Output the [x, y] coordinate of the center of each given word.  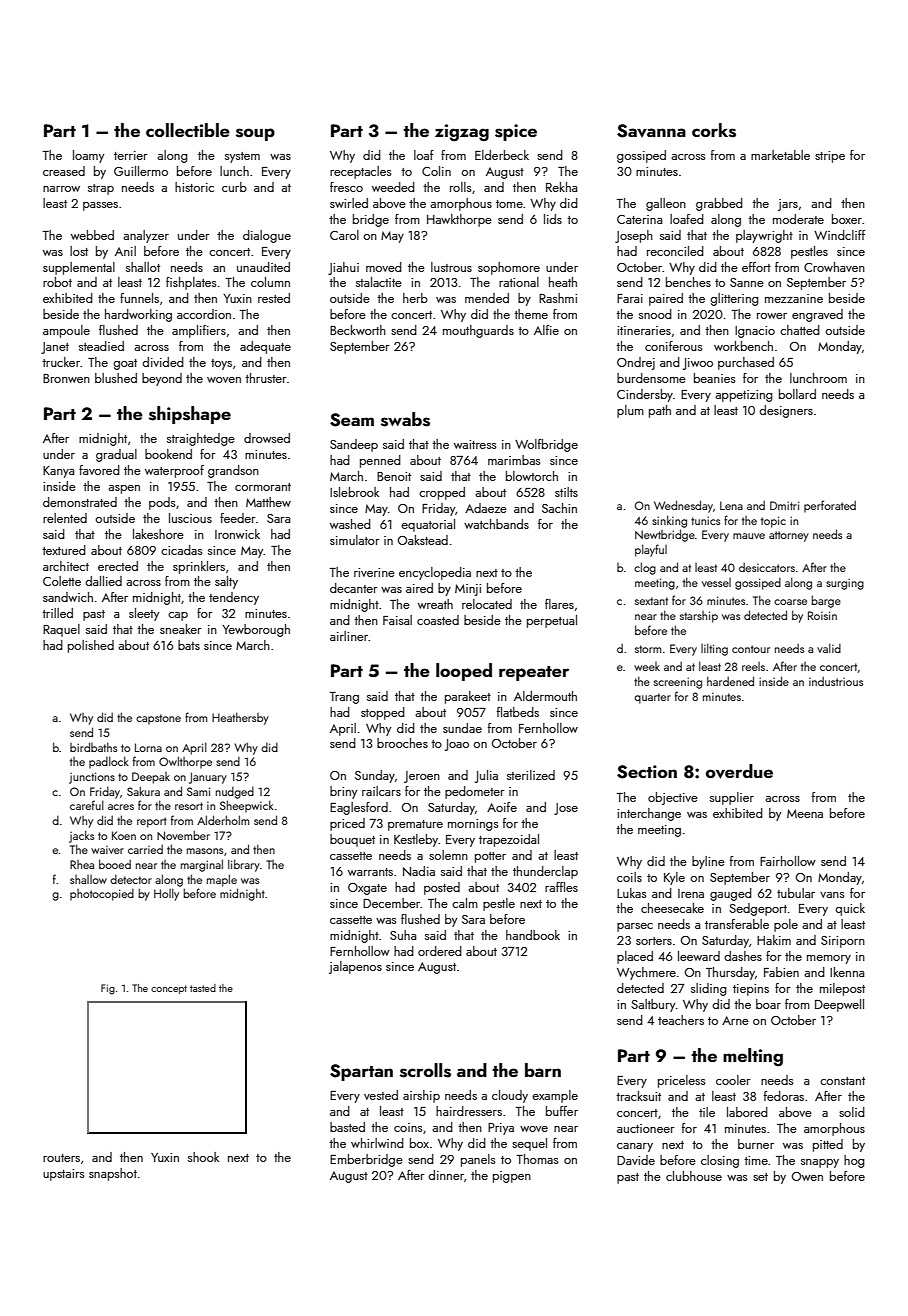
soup [255, 134]
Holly [166, 894]
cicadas [181, 550]
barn [543, 1070]
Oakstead [423, 540]
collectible [188, 130]
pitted [828, 1145]
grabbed [719, 204]
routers [61, 1158]
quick [850, 909]
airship [421, 1096]
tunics [705, 520]
